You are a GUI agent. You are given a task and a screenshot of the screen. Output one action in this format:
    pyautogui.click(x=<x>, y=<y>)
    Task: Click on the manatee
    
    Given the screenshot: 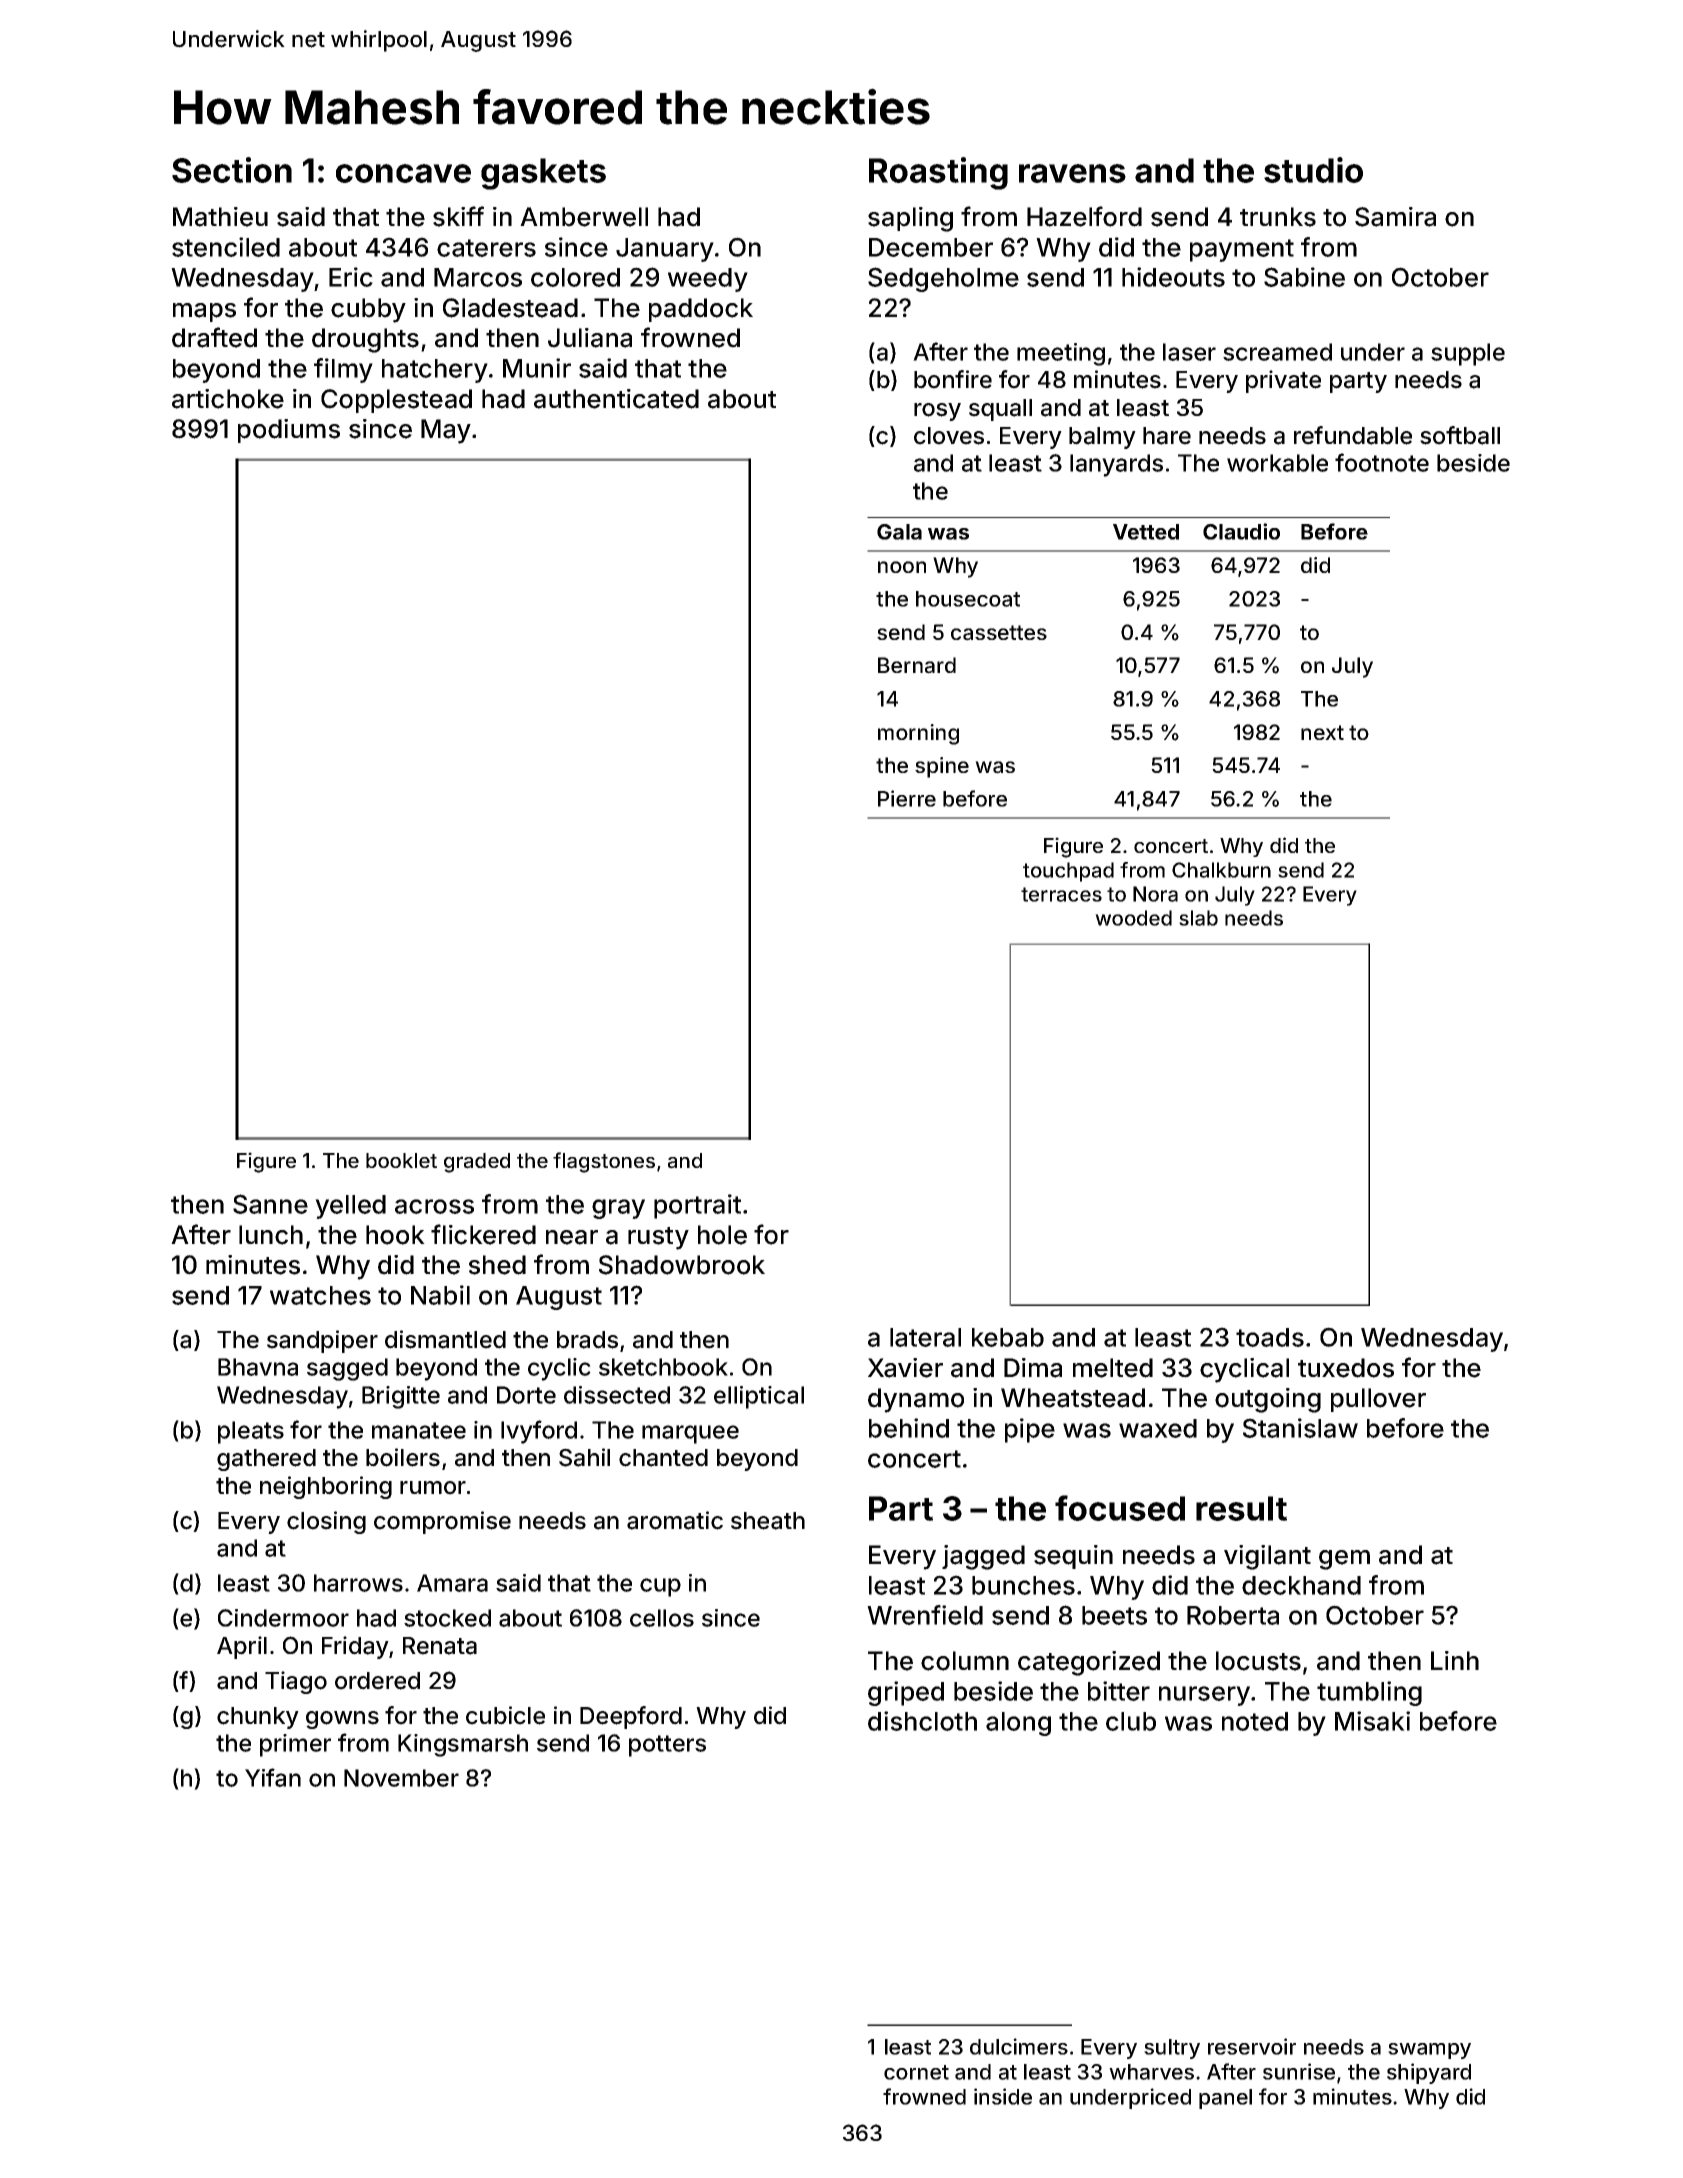 What is the action you would take?
    pyautogui.click(x=419, y=1430)
